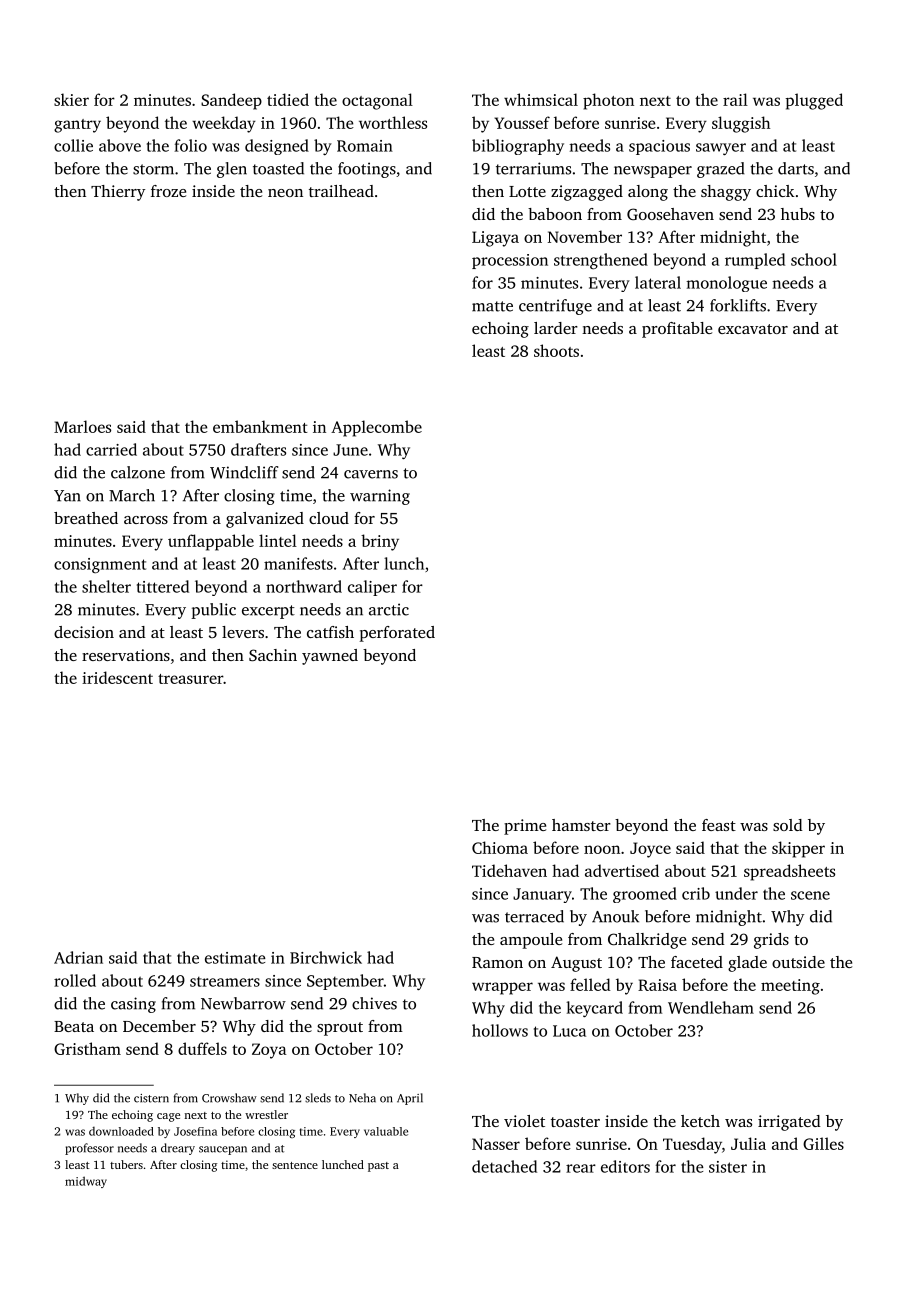  What do you see at coordinates (231, 101) in the screenshot?
I see `Sandeep` at bounding box center [231, 101].
